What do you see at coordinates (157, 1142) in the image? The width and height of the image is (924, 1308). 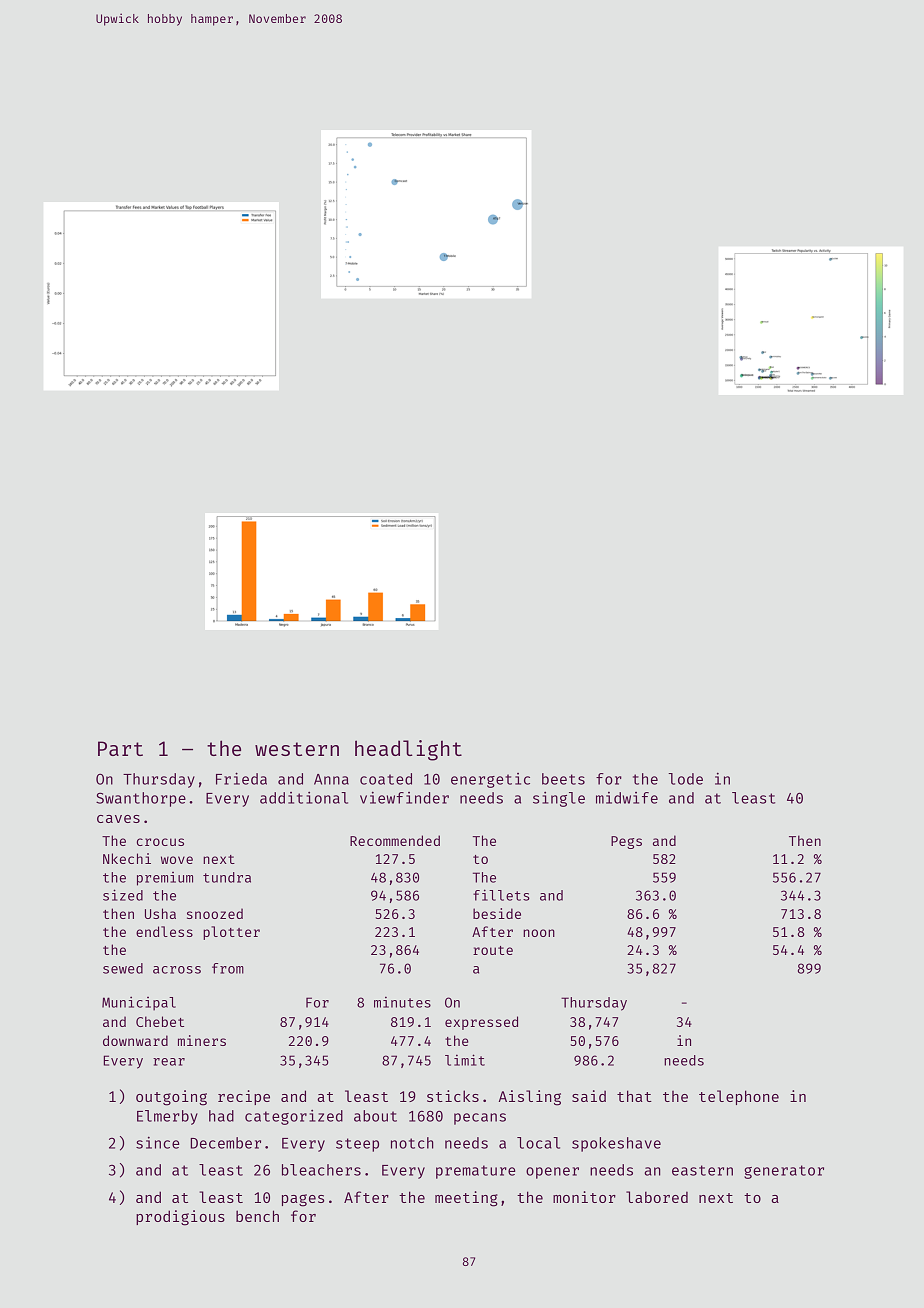 I see `since` at bounding box center [157, 1142].
